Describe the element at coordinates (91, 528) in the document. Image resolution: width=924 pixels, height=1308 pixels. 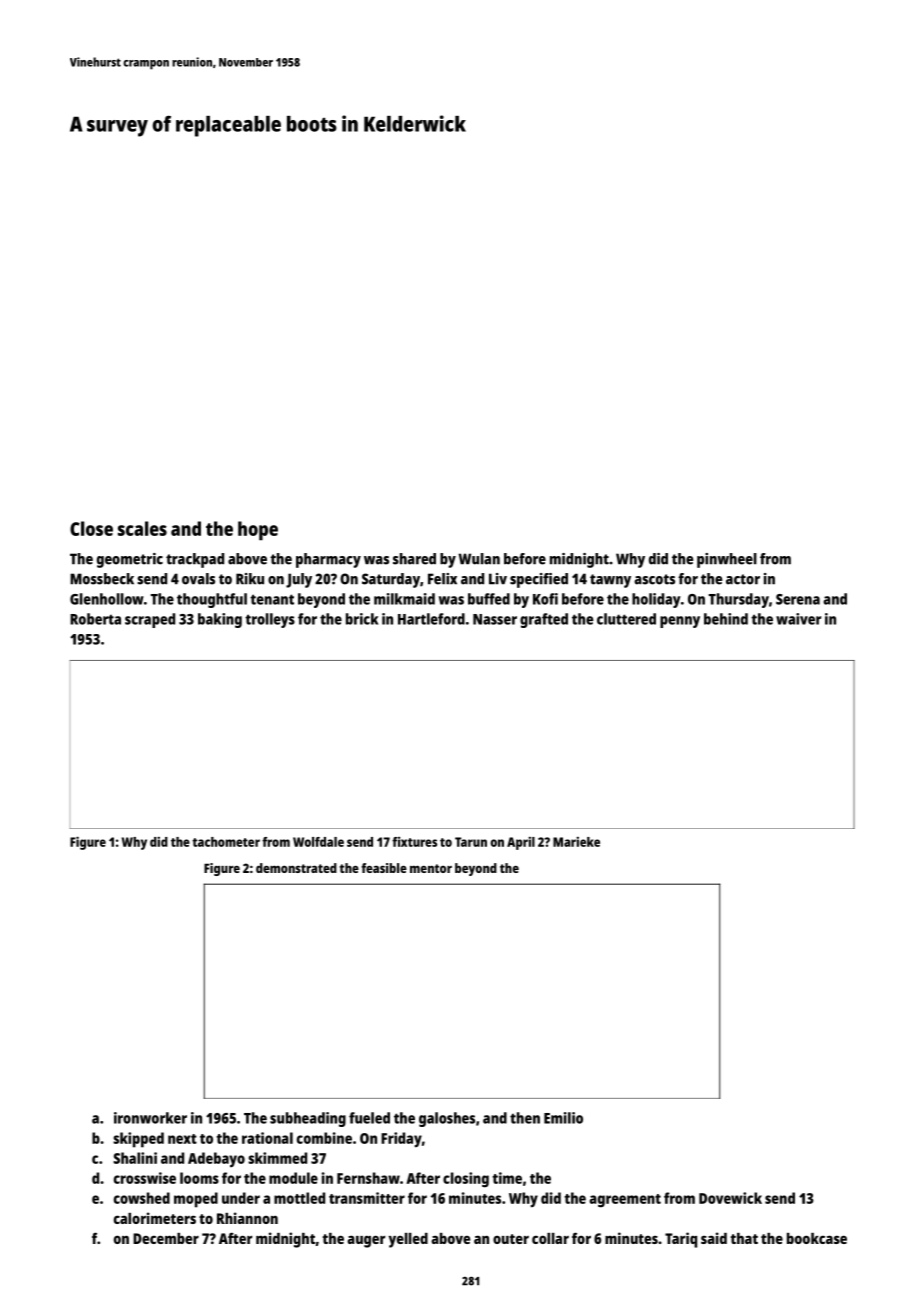
I see `Close` at that location.
